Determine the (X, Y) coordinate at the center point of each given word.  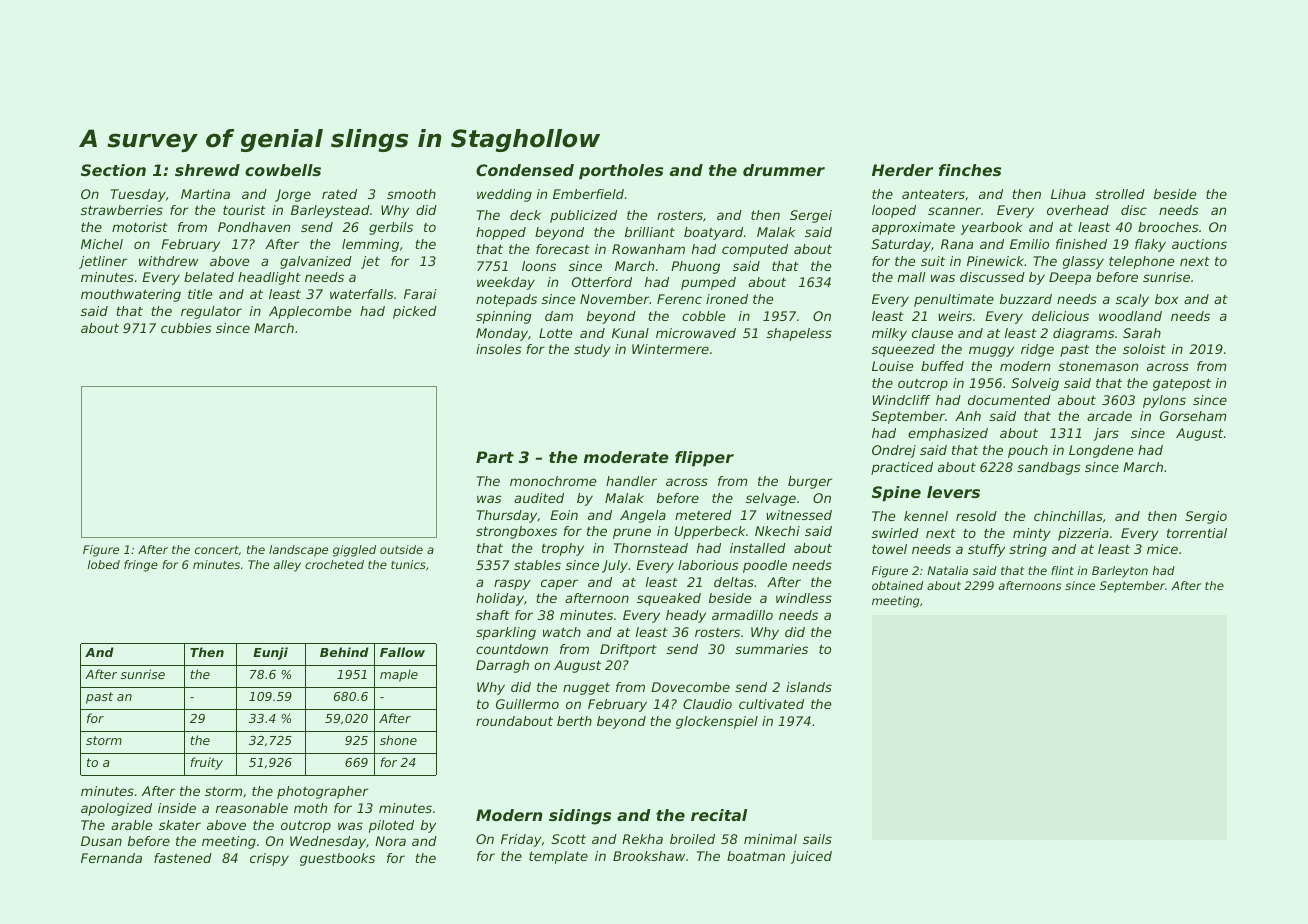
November (615, 299)
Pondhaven (254, 227)
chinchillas (1068, 516)
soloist (1144, 349)
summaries (771, 649)
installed (758, 548)
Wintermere (670, 349)
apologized (116, 809)
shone (398, 740)
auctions (1199, 244)
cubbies (186, 328)
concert (217, 550)
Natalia (947, 570)
